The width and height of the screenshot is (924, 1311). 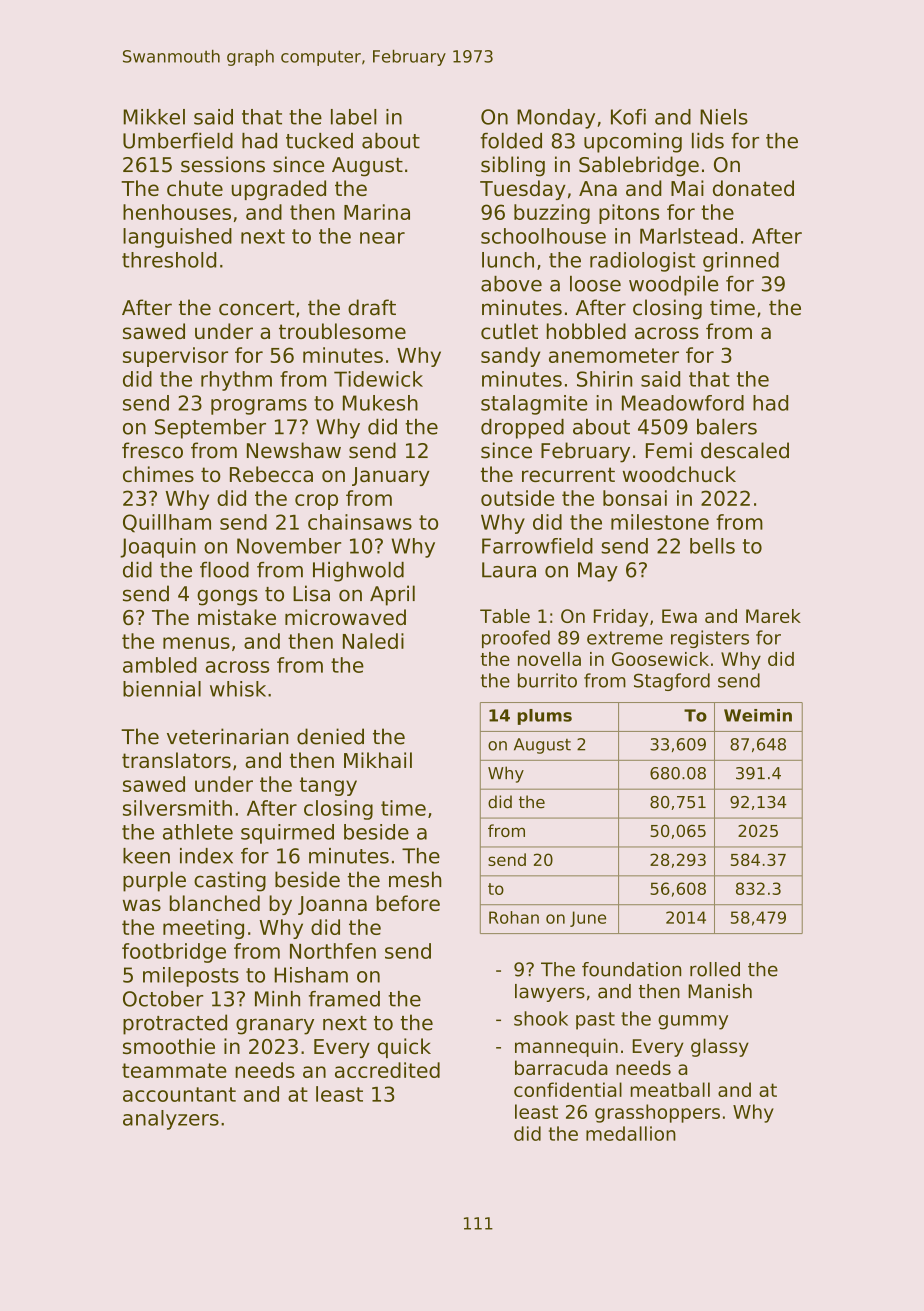 I want to click on confidential, so click(x=568, y=1089).
